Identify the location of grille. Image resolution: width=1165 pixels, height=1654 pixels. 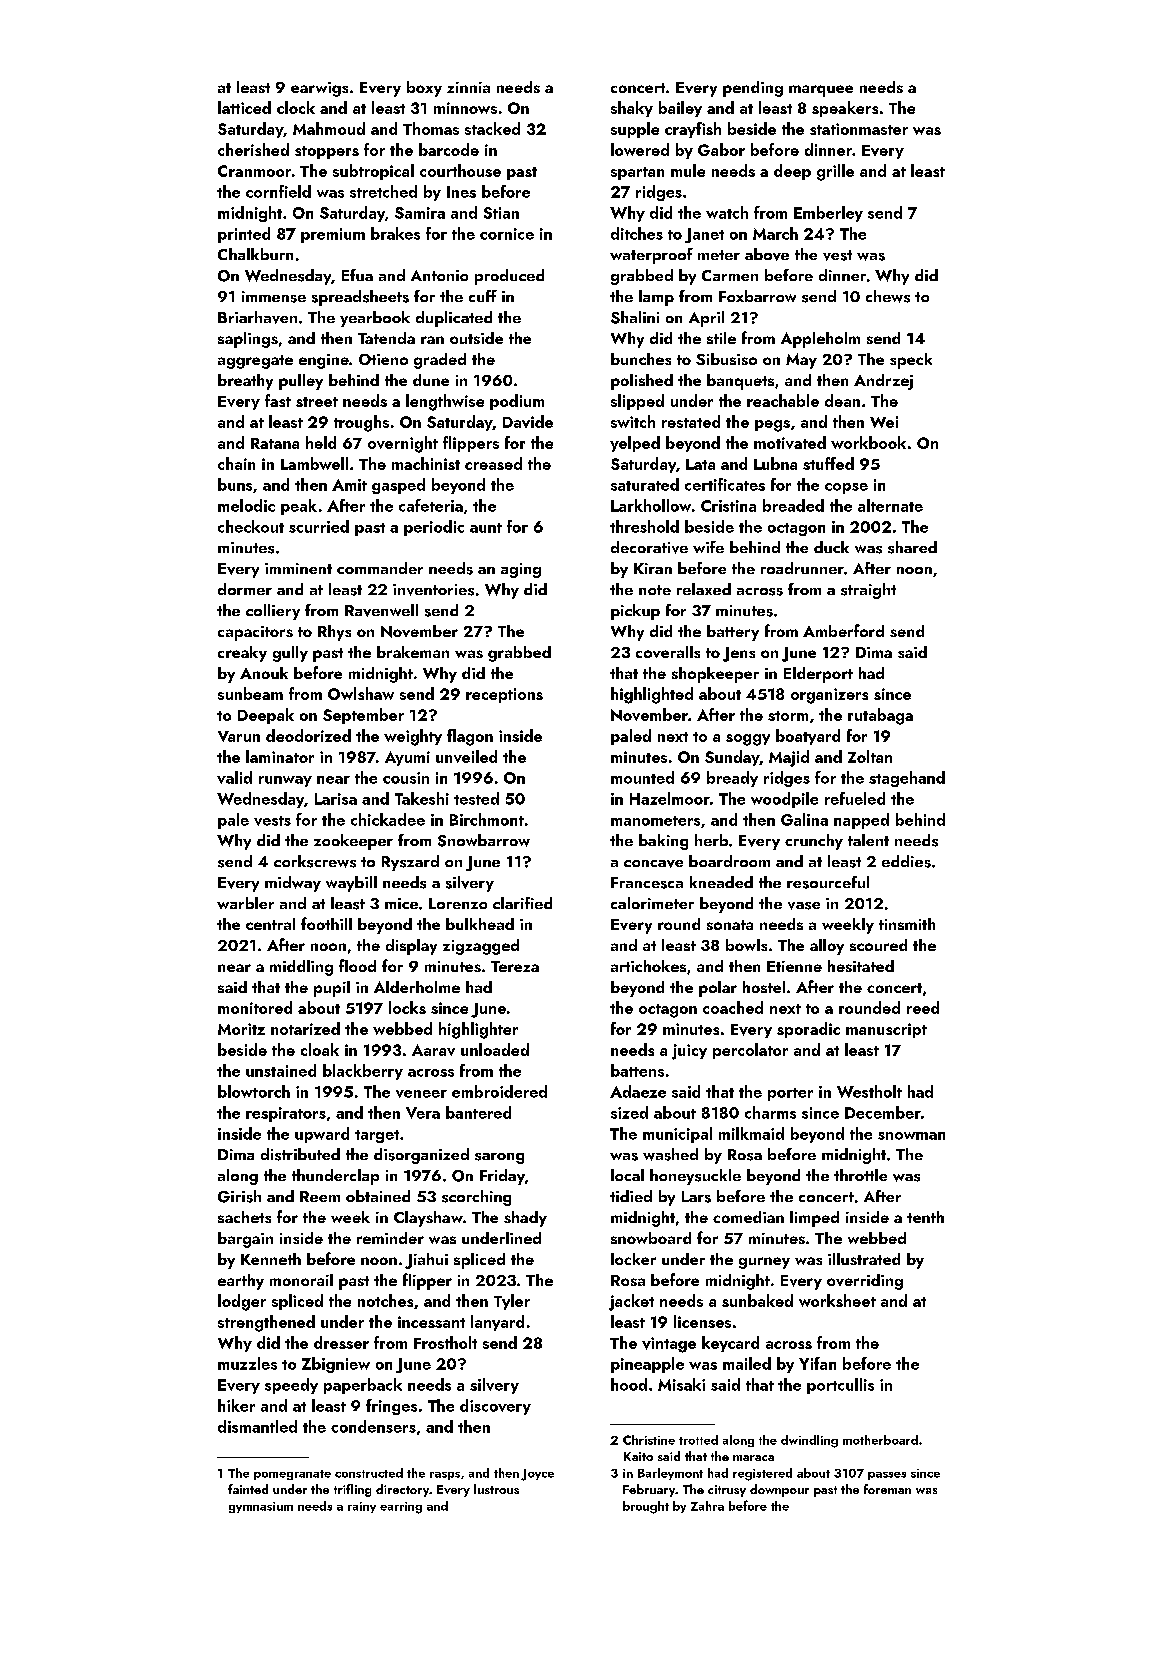
(835, 172).
